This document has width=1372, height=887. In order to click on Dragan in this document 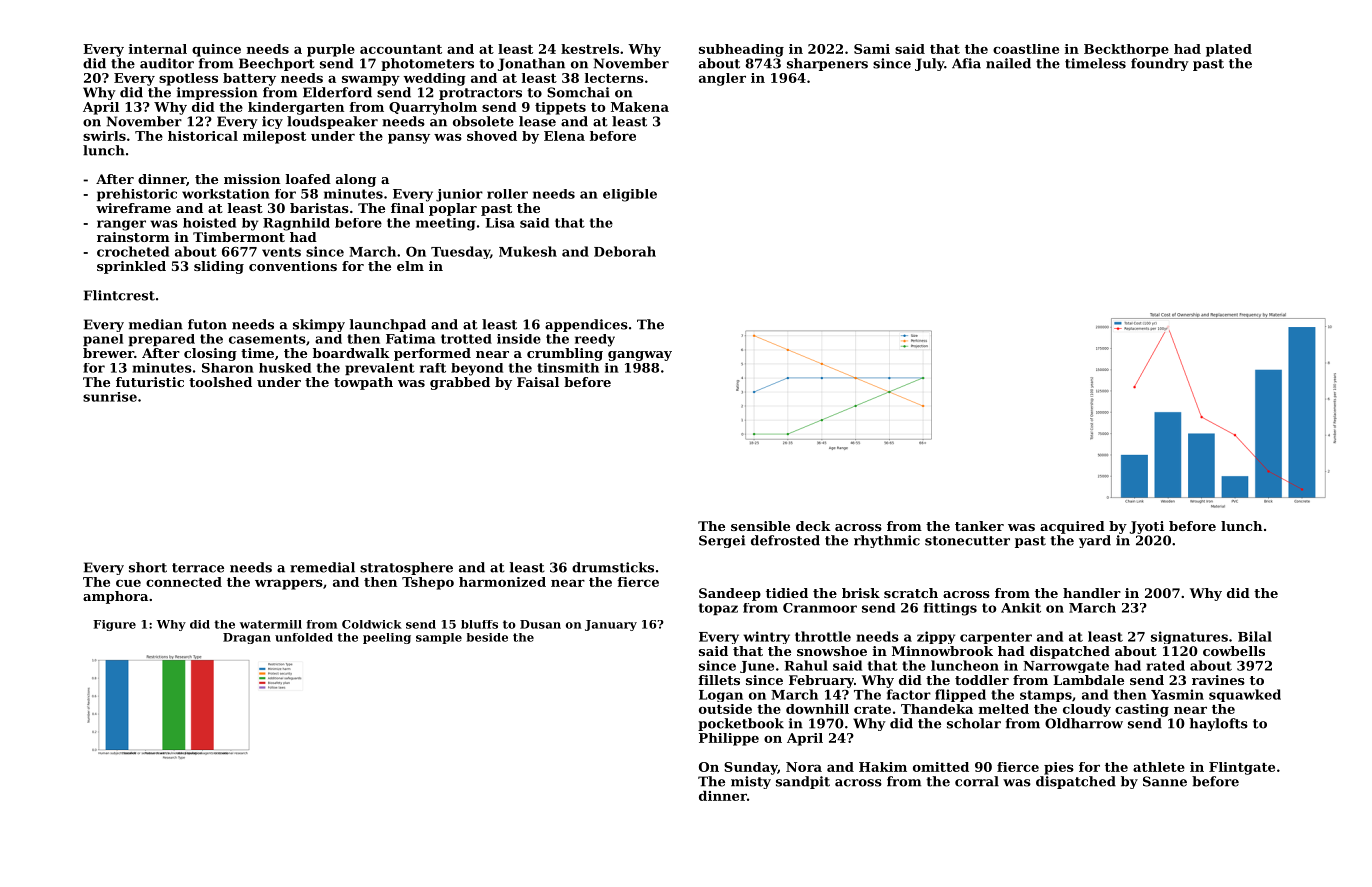, I will do `click(247, 638)`.
